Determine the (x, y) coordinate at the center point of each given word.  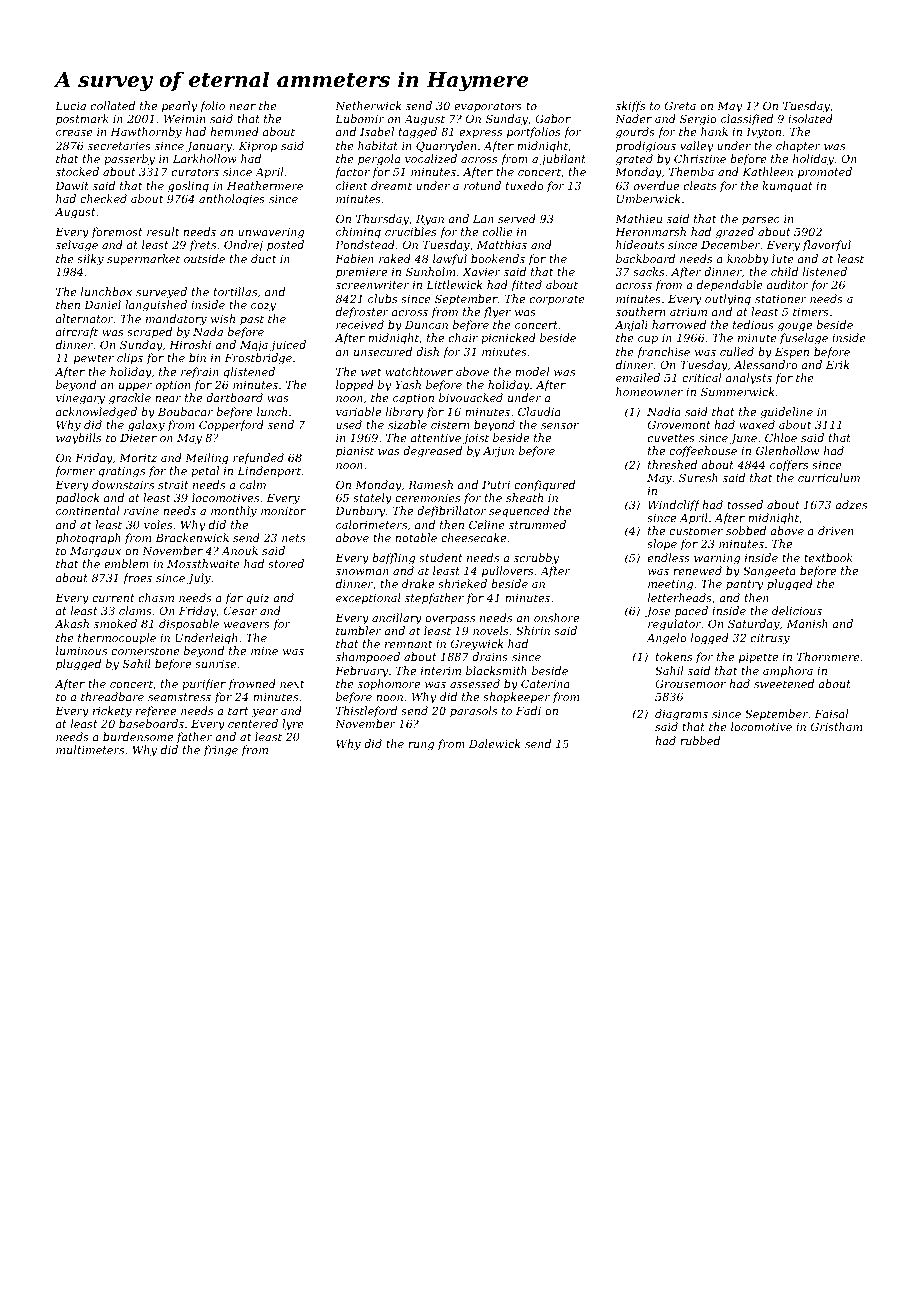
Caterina (545, 683)
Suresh (698, 477)
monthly (234, 512)
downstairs (123, 484)
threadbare (112, 696)
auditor (788, 284)
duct (263, 258)
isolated (810, 118)
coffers (789, 466)
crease (74, 133)
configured (544, 486)
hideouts (640, 244)
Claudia (539, 411)
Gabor (553, 118)
